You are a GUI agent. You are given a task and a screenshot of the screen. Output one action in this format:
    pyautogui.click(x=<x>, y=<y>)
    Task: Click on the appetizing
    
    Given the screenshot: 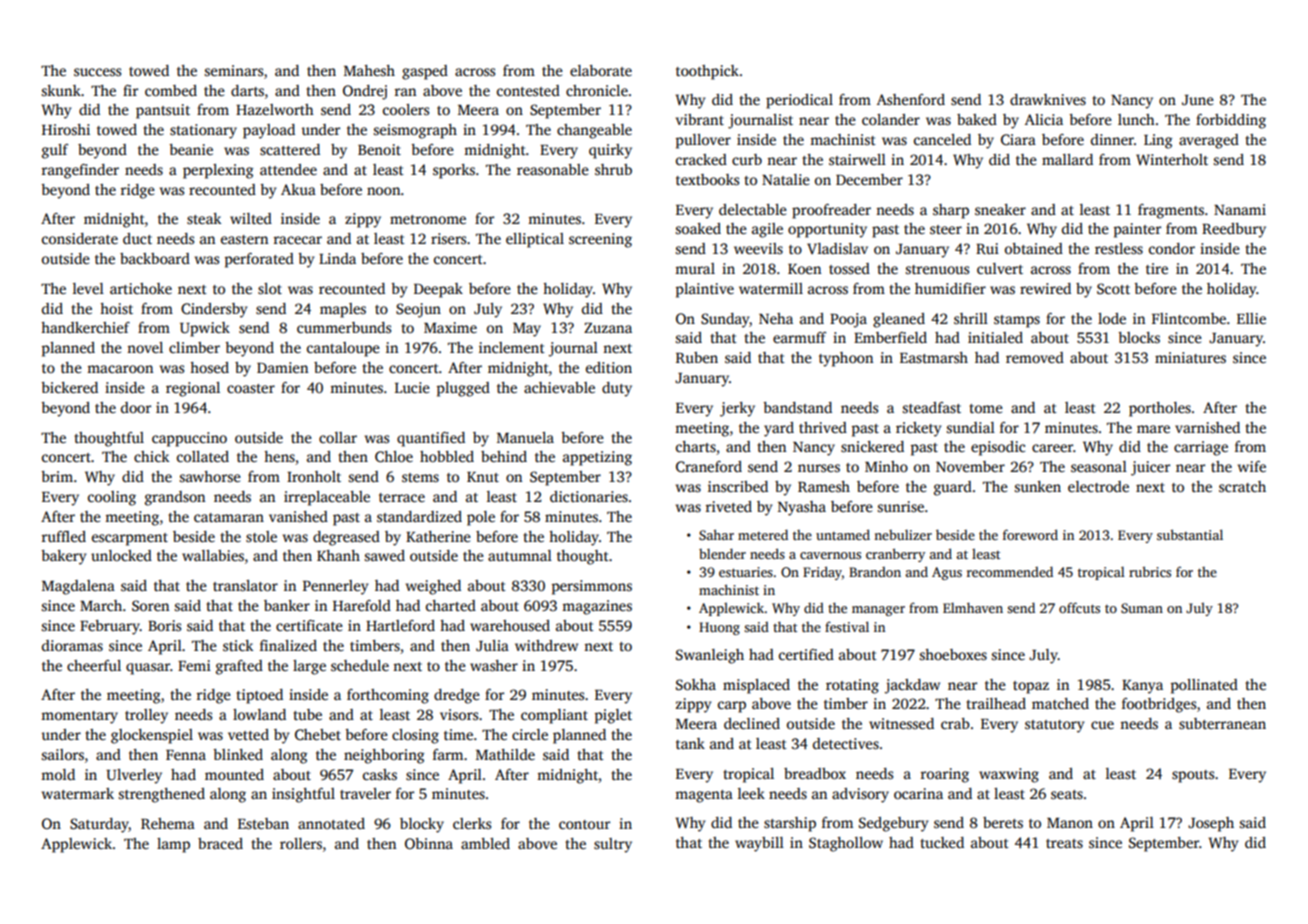 What is the action you would take?
    pyautogui.click(x=597, y=458)
